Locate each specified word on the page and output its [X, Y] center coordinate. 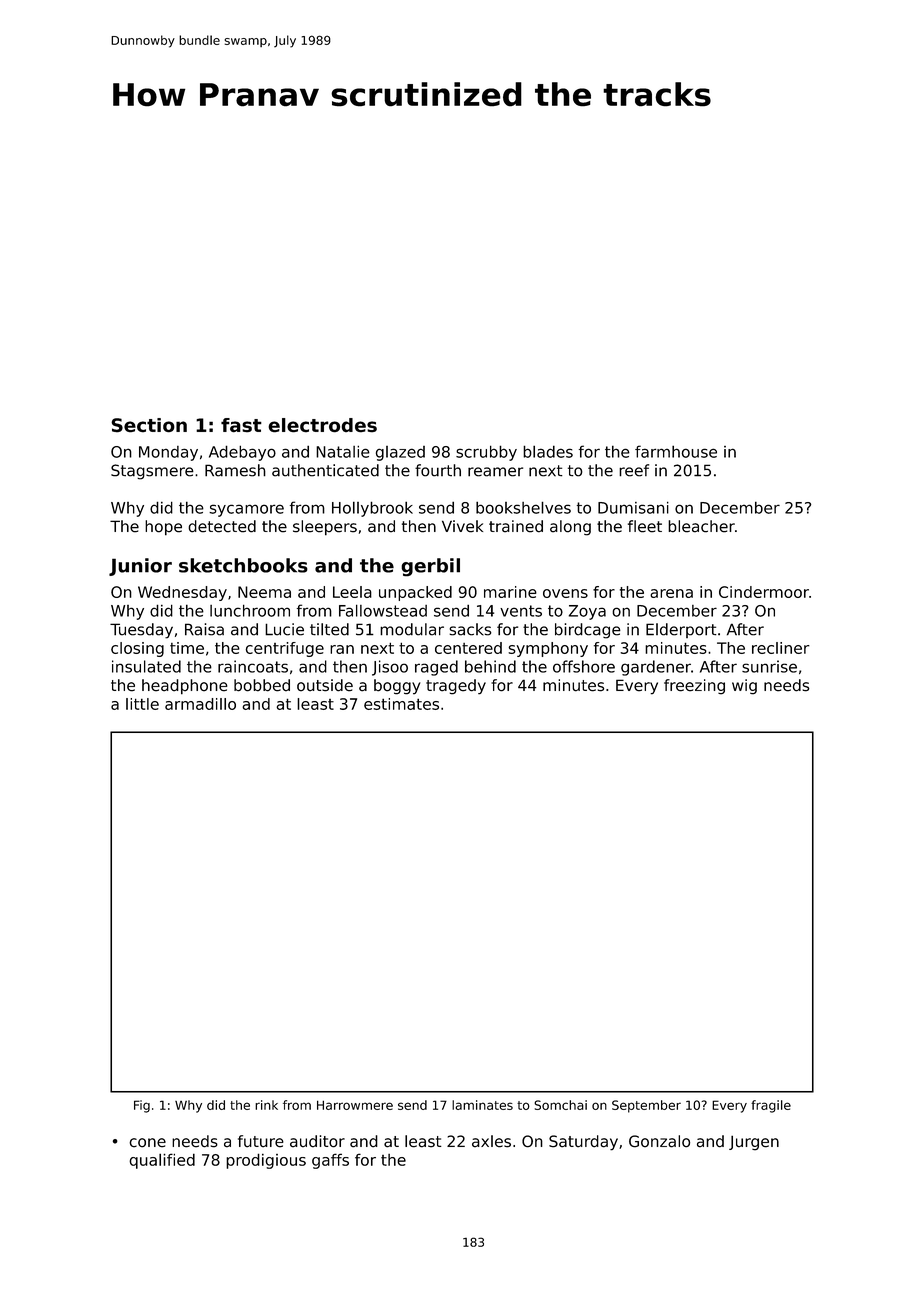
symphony [548, 649]
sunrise [769, 666]
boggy [397, 687]
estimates [401, 704]
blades [548, 451]
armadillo [200, 704]
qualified [162, 1161]
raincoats [253, 666]
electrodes [322, 425]
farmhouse [676, 451]
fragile [771, 1106]
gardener [656, 668]
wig [744, 687]
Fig [142, 1106]
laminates [482, 1105]
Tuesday [141, 631]
